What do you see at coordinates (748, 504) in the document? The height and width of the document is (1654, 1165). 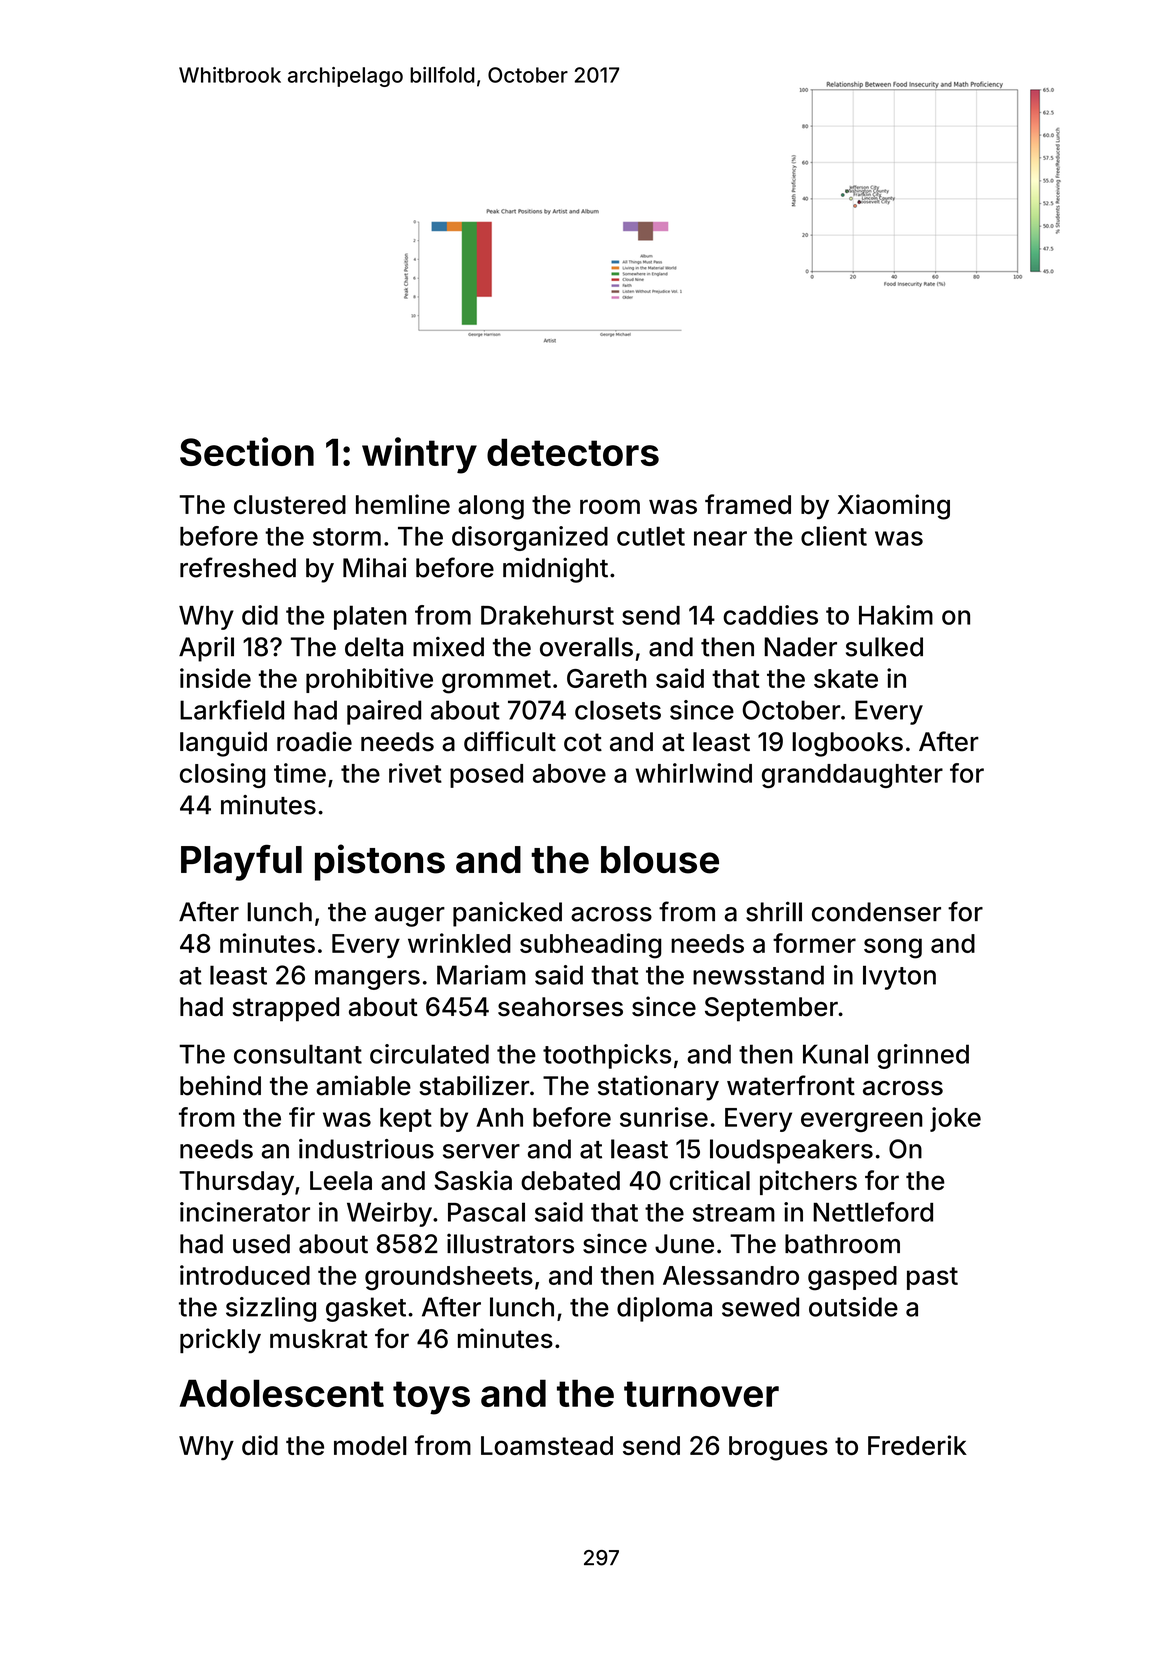 I see `framed` at bounding box center [748, 504].
